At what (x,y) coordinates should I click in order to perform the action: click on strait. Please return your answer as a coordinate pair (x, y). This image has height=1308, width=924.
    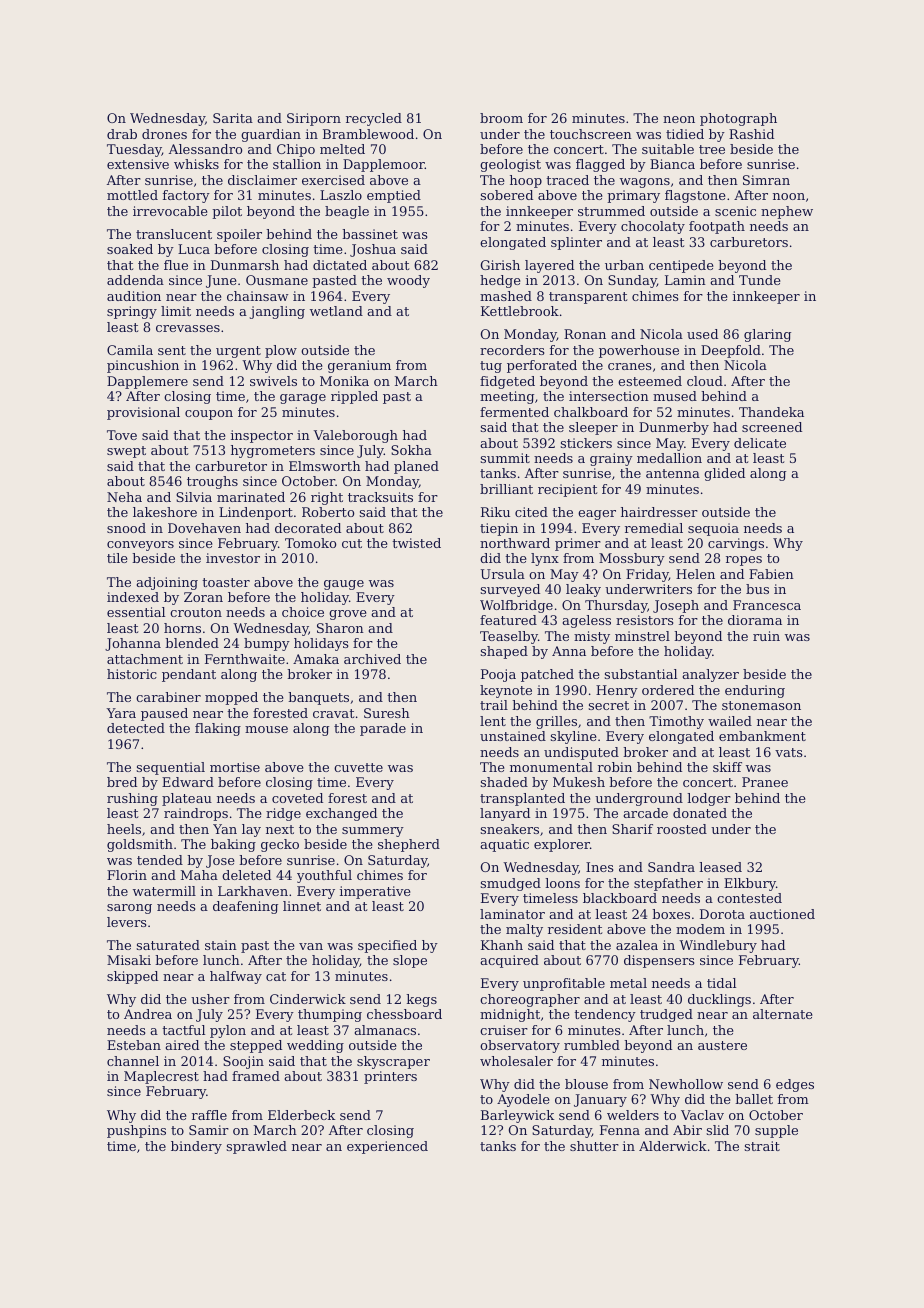
    Looking at the image, I should click on (762, 1146).
